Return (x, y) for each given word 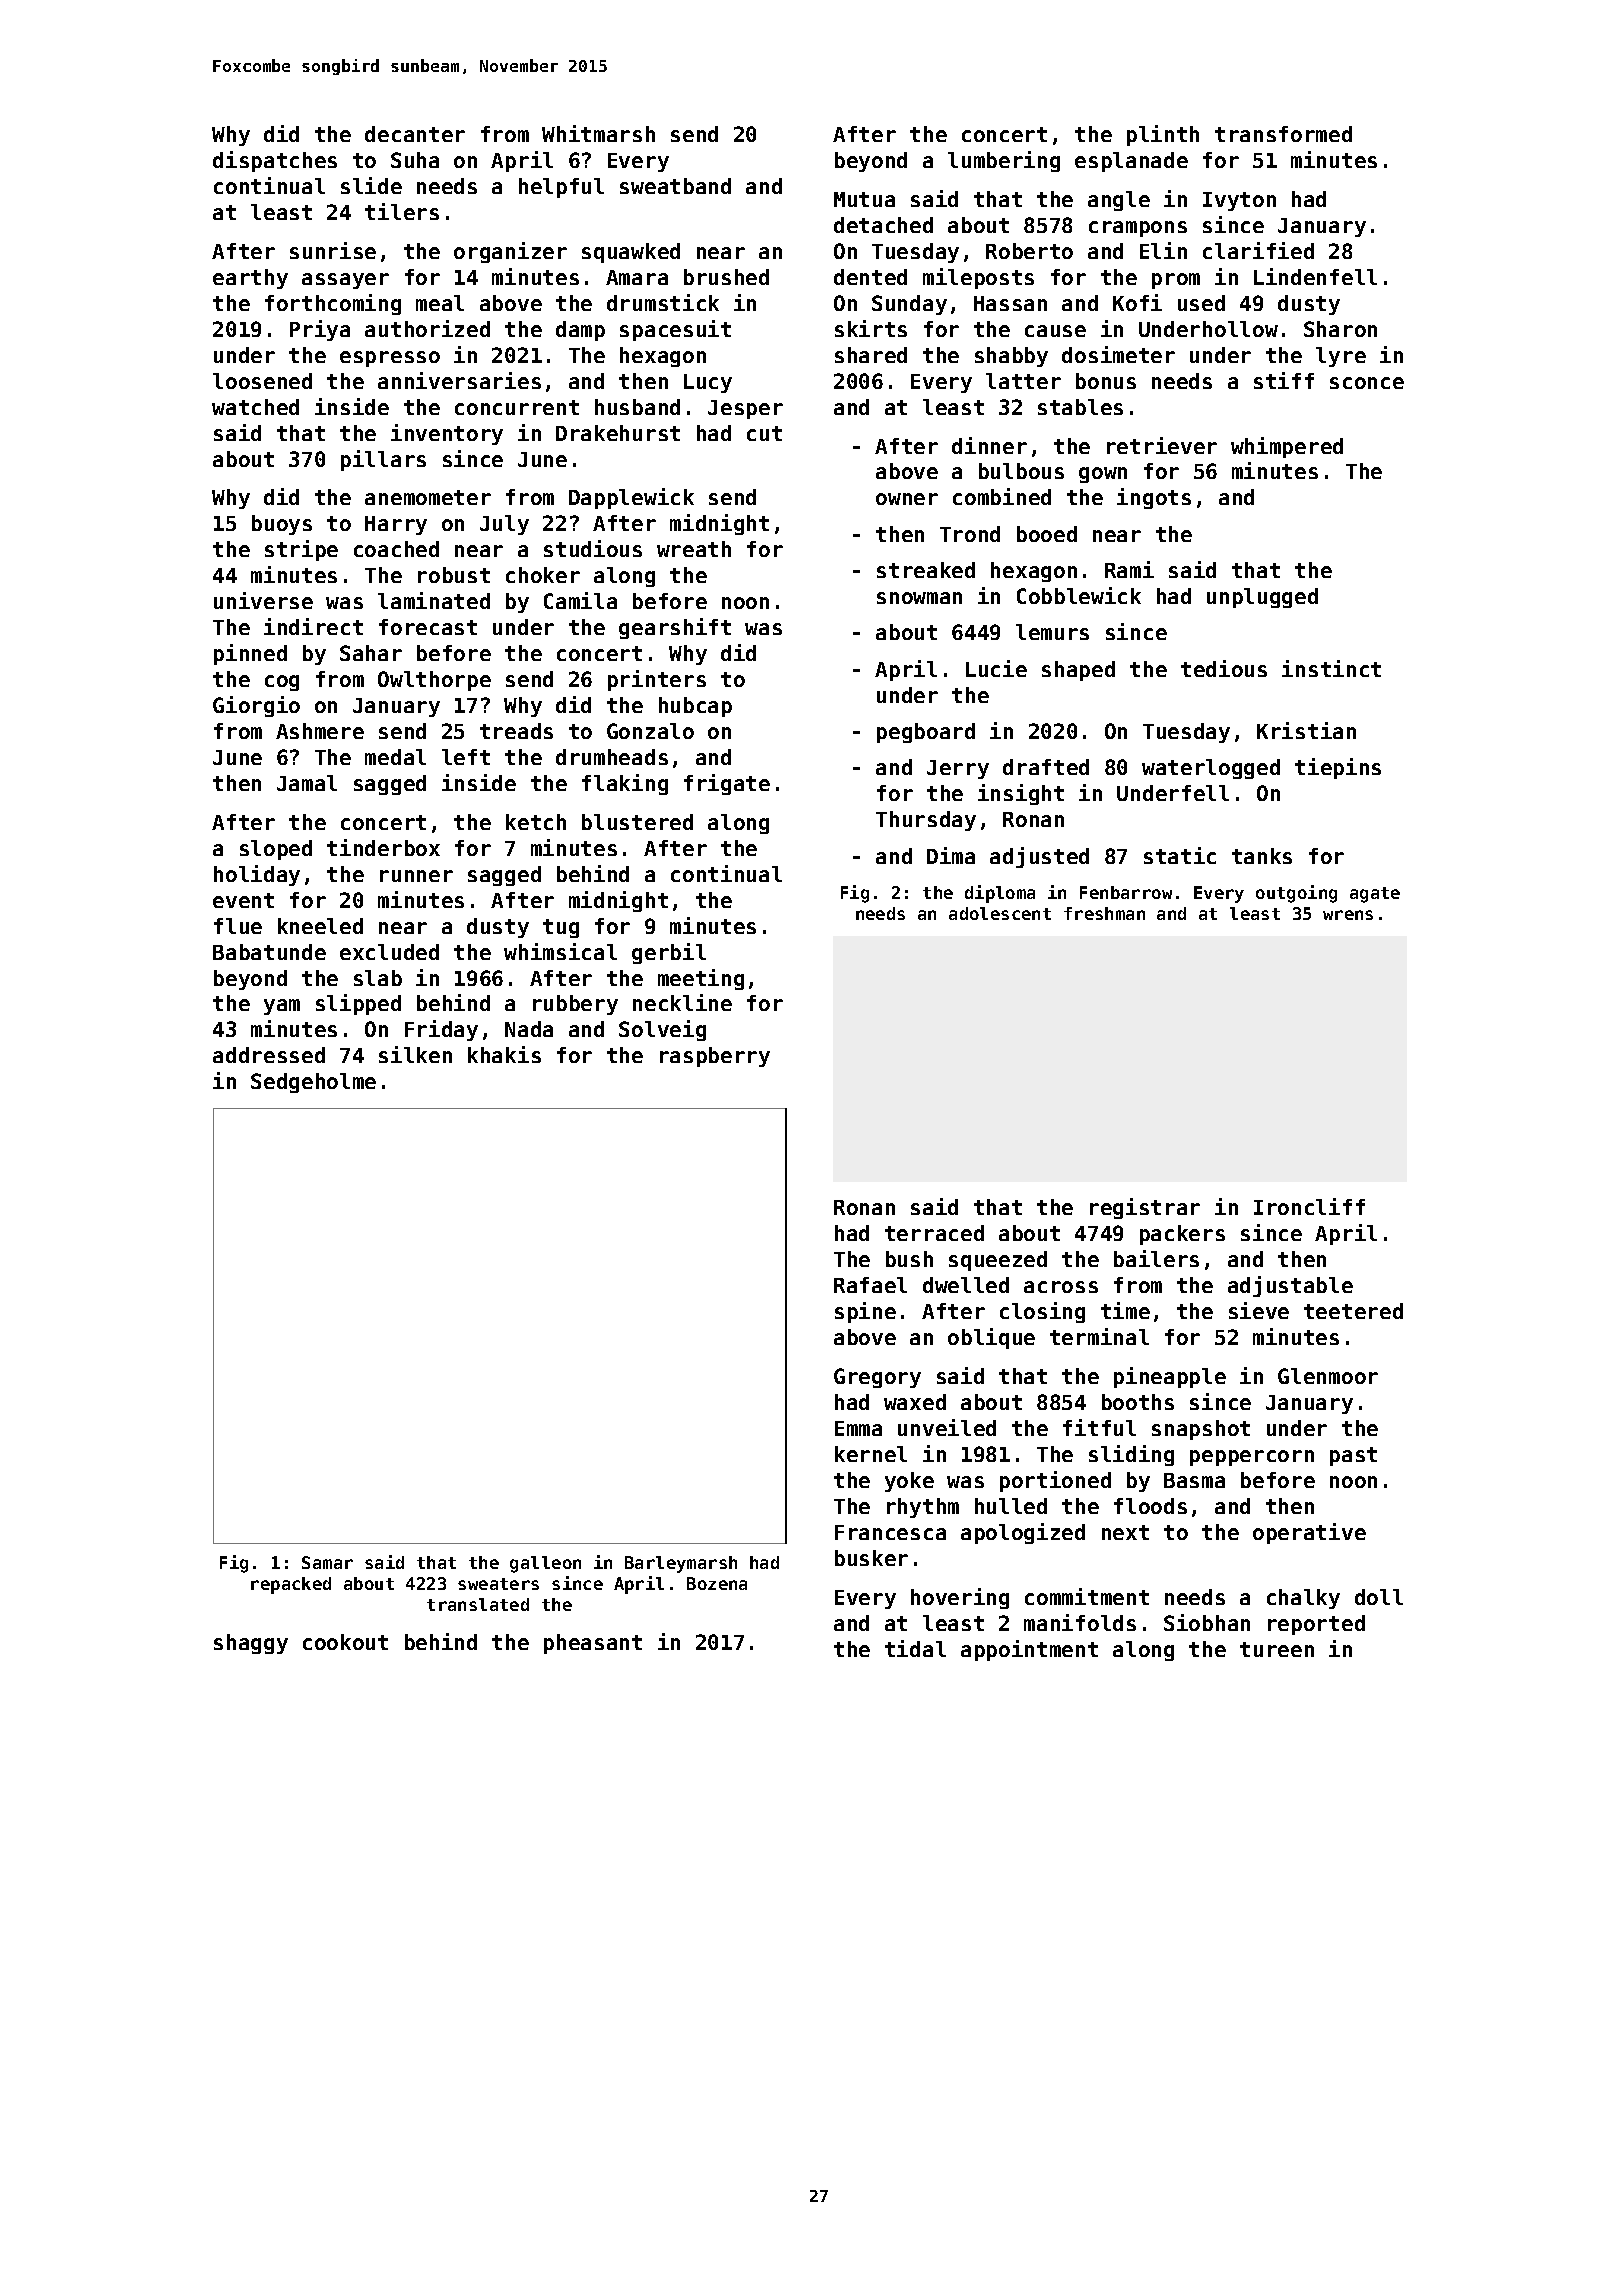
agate (1375, 895)
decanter (415, 134)
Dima (951, 855)
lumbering (1004, 161)
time (1125, 1310)
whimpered (1287, 447)
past (1353, 1456)
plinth (1163, 135)
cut (764, 433)
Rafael (870, 1285)
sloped (276, 850)
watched (255, 407)
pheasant (593, 1644)
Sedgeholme (313, 1083)
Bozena (717, 1583)
